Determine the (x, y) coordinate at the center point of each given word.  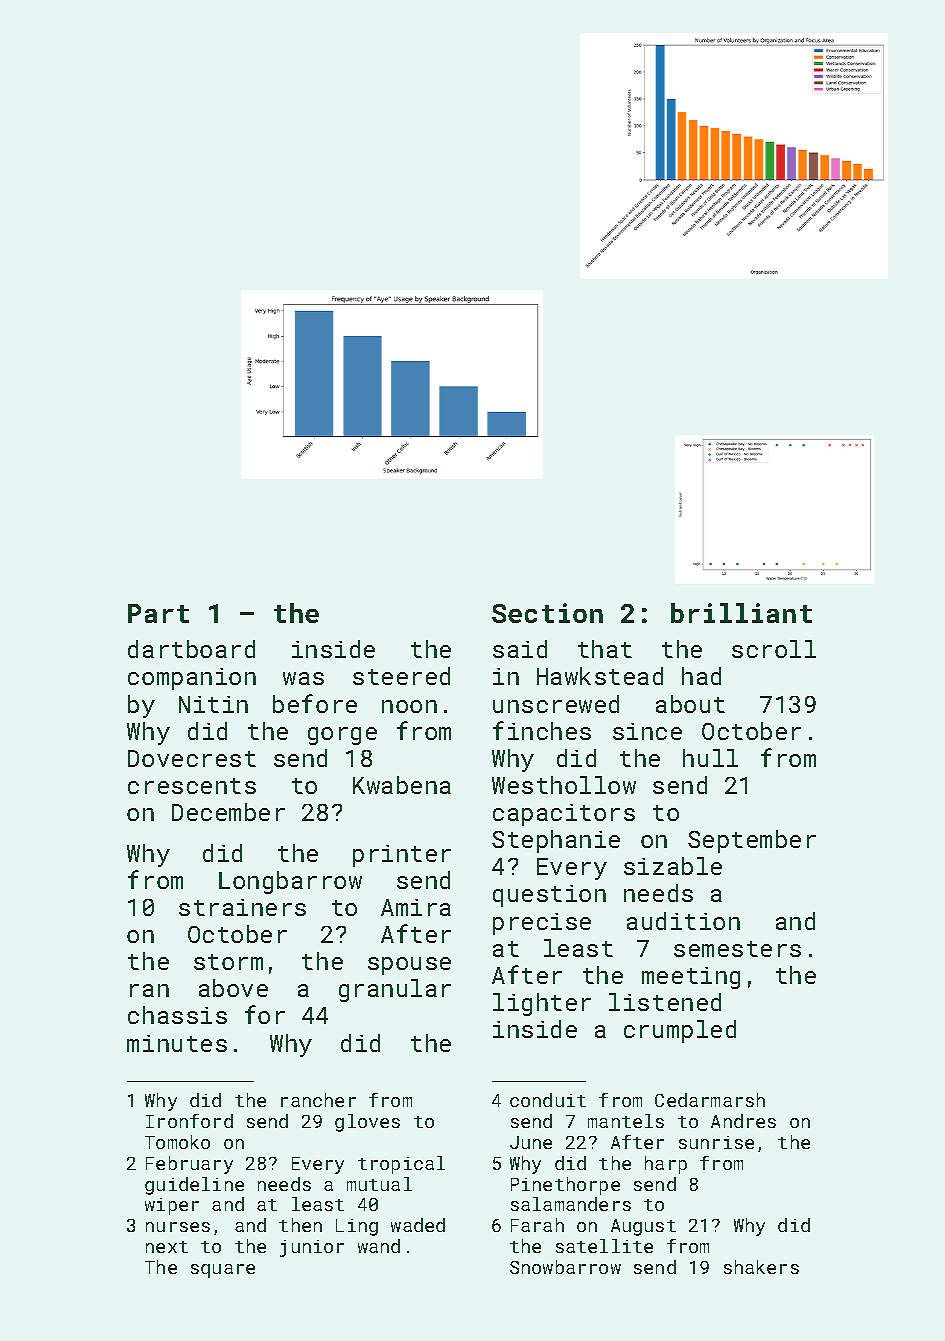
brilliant (741, 613)
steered (401, 676)
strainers (242, 907)
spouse (409, 966)
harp (666, 1165)
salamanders (571, 1204)
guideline (194, 1186)
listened (665, 1002)
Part (158, 613)
